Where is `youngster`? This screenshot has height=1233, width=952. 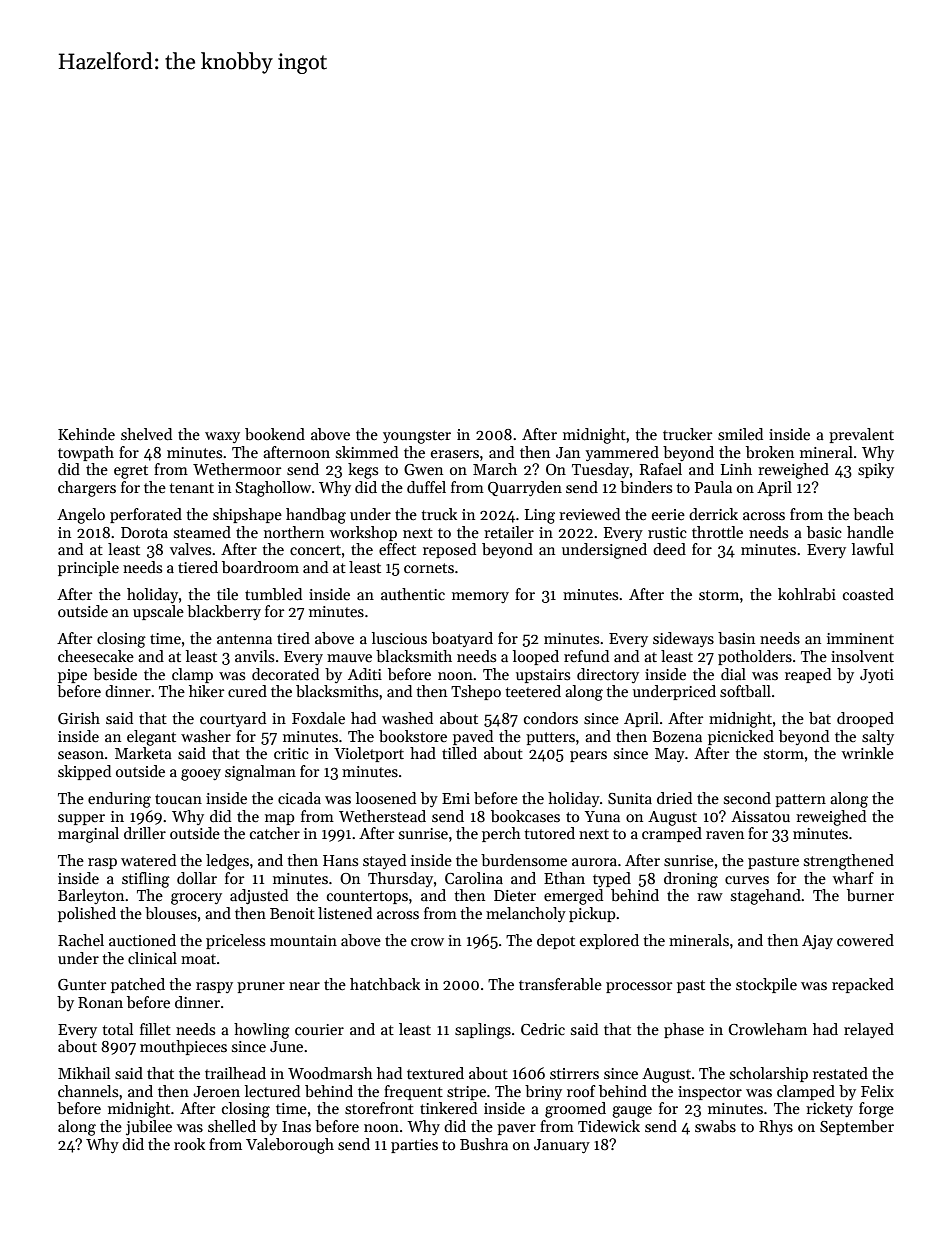 youngster is located at coordinates (417, 437).
